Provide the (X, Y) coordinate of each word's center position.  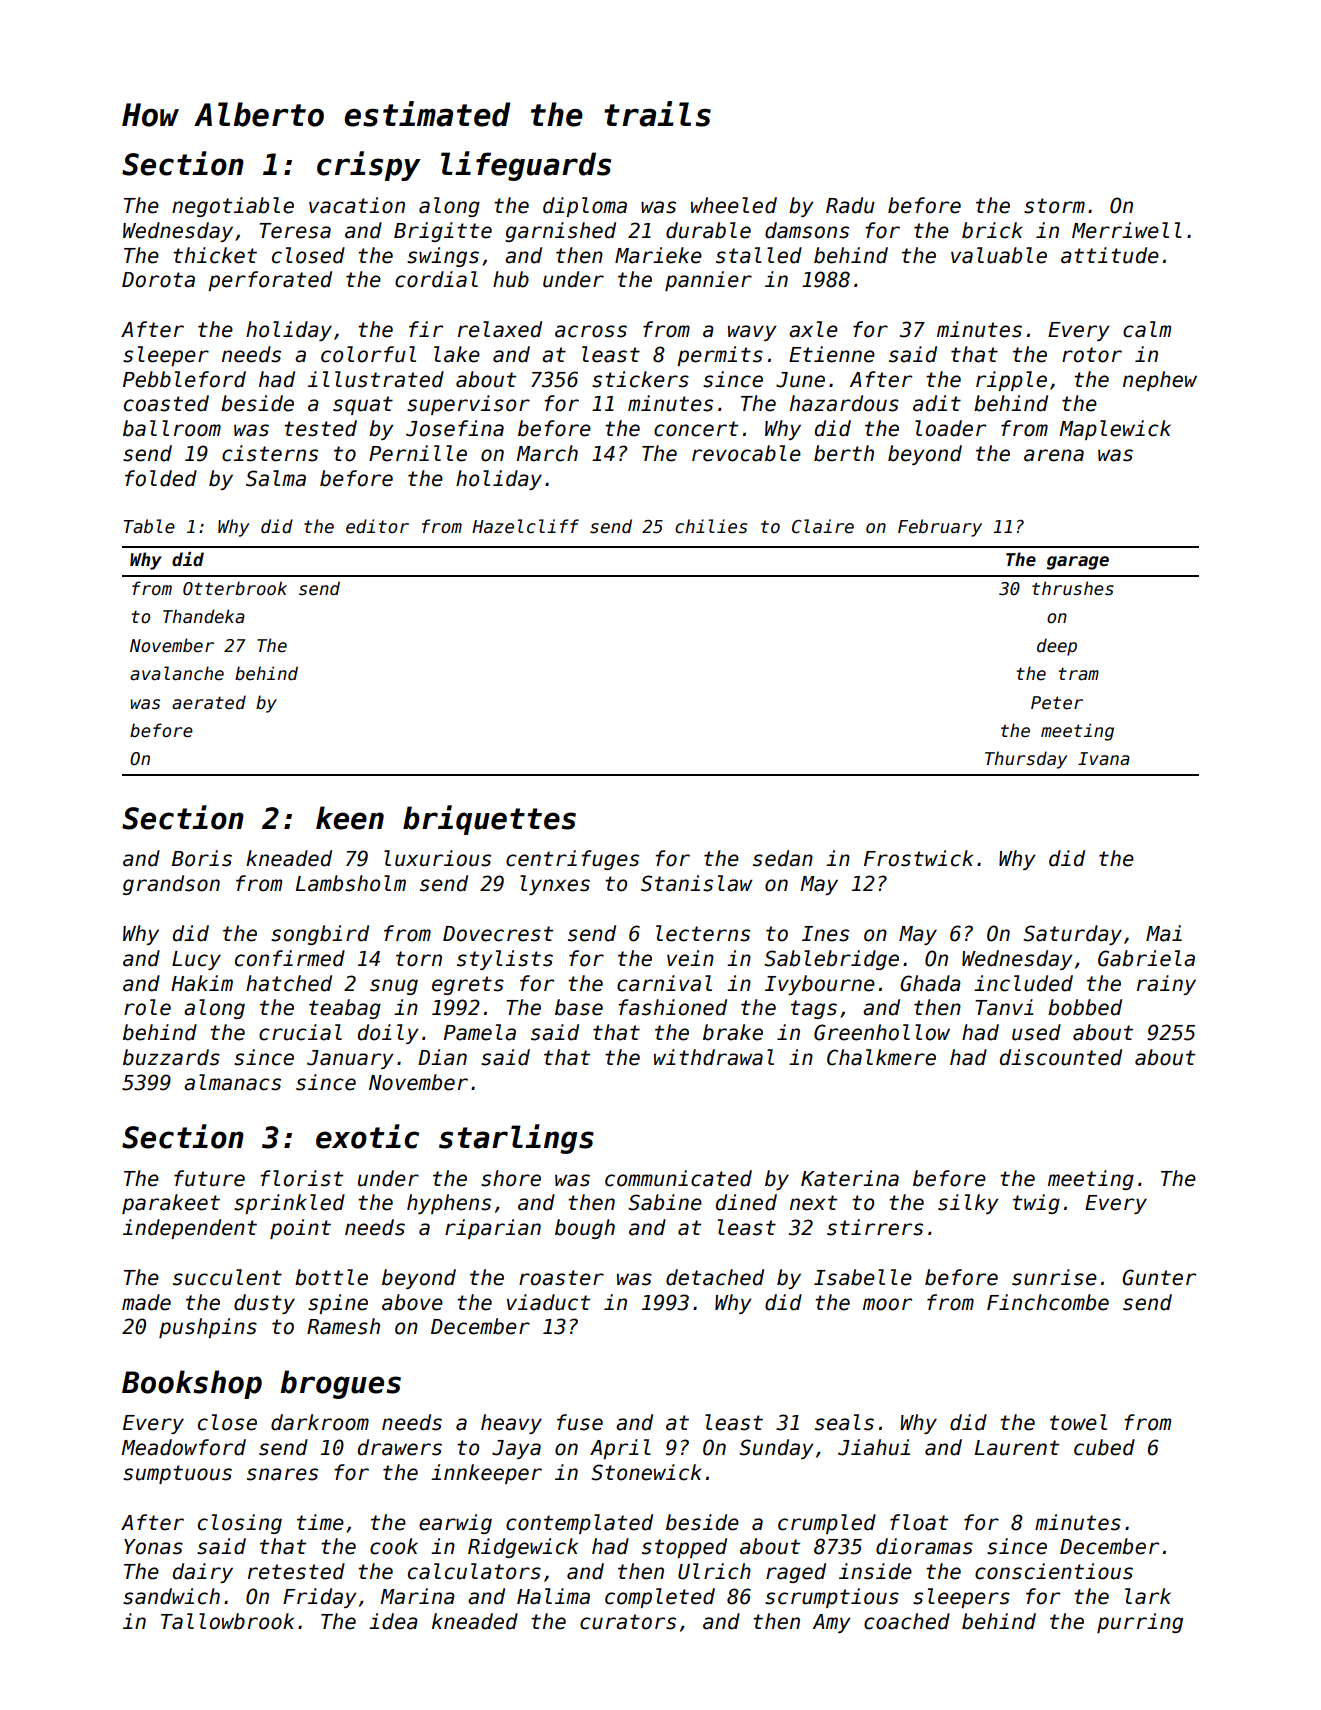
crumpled (827, 1524)
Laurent (1017, 1448)
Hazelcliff (525, 526)
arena (1054, 455)
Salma (276, 478)
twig (1036, 1204)
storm (1054, 206)
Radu (850, 205)
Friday (320, 1598)
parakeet (171, 1204)
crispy (369, 166)
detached (715, 1277)
